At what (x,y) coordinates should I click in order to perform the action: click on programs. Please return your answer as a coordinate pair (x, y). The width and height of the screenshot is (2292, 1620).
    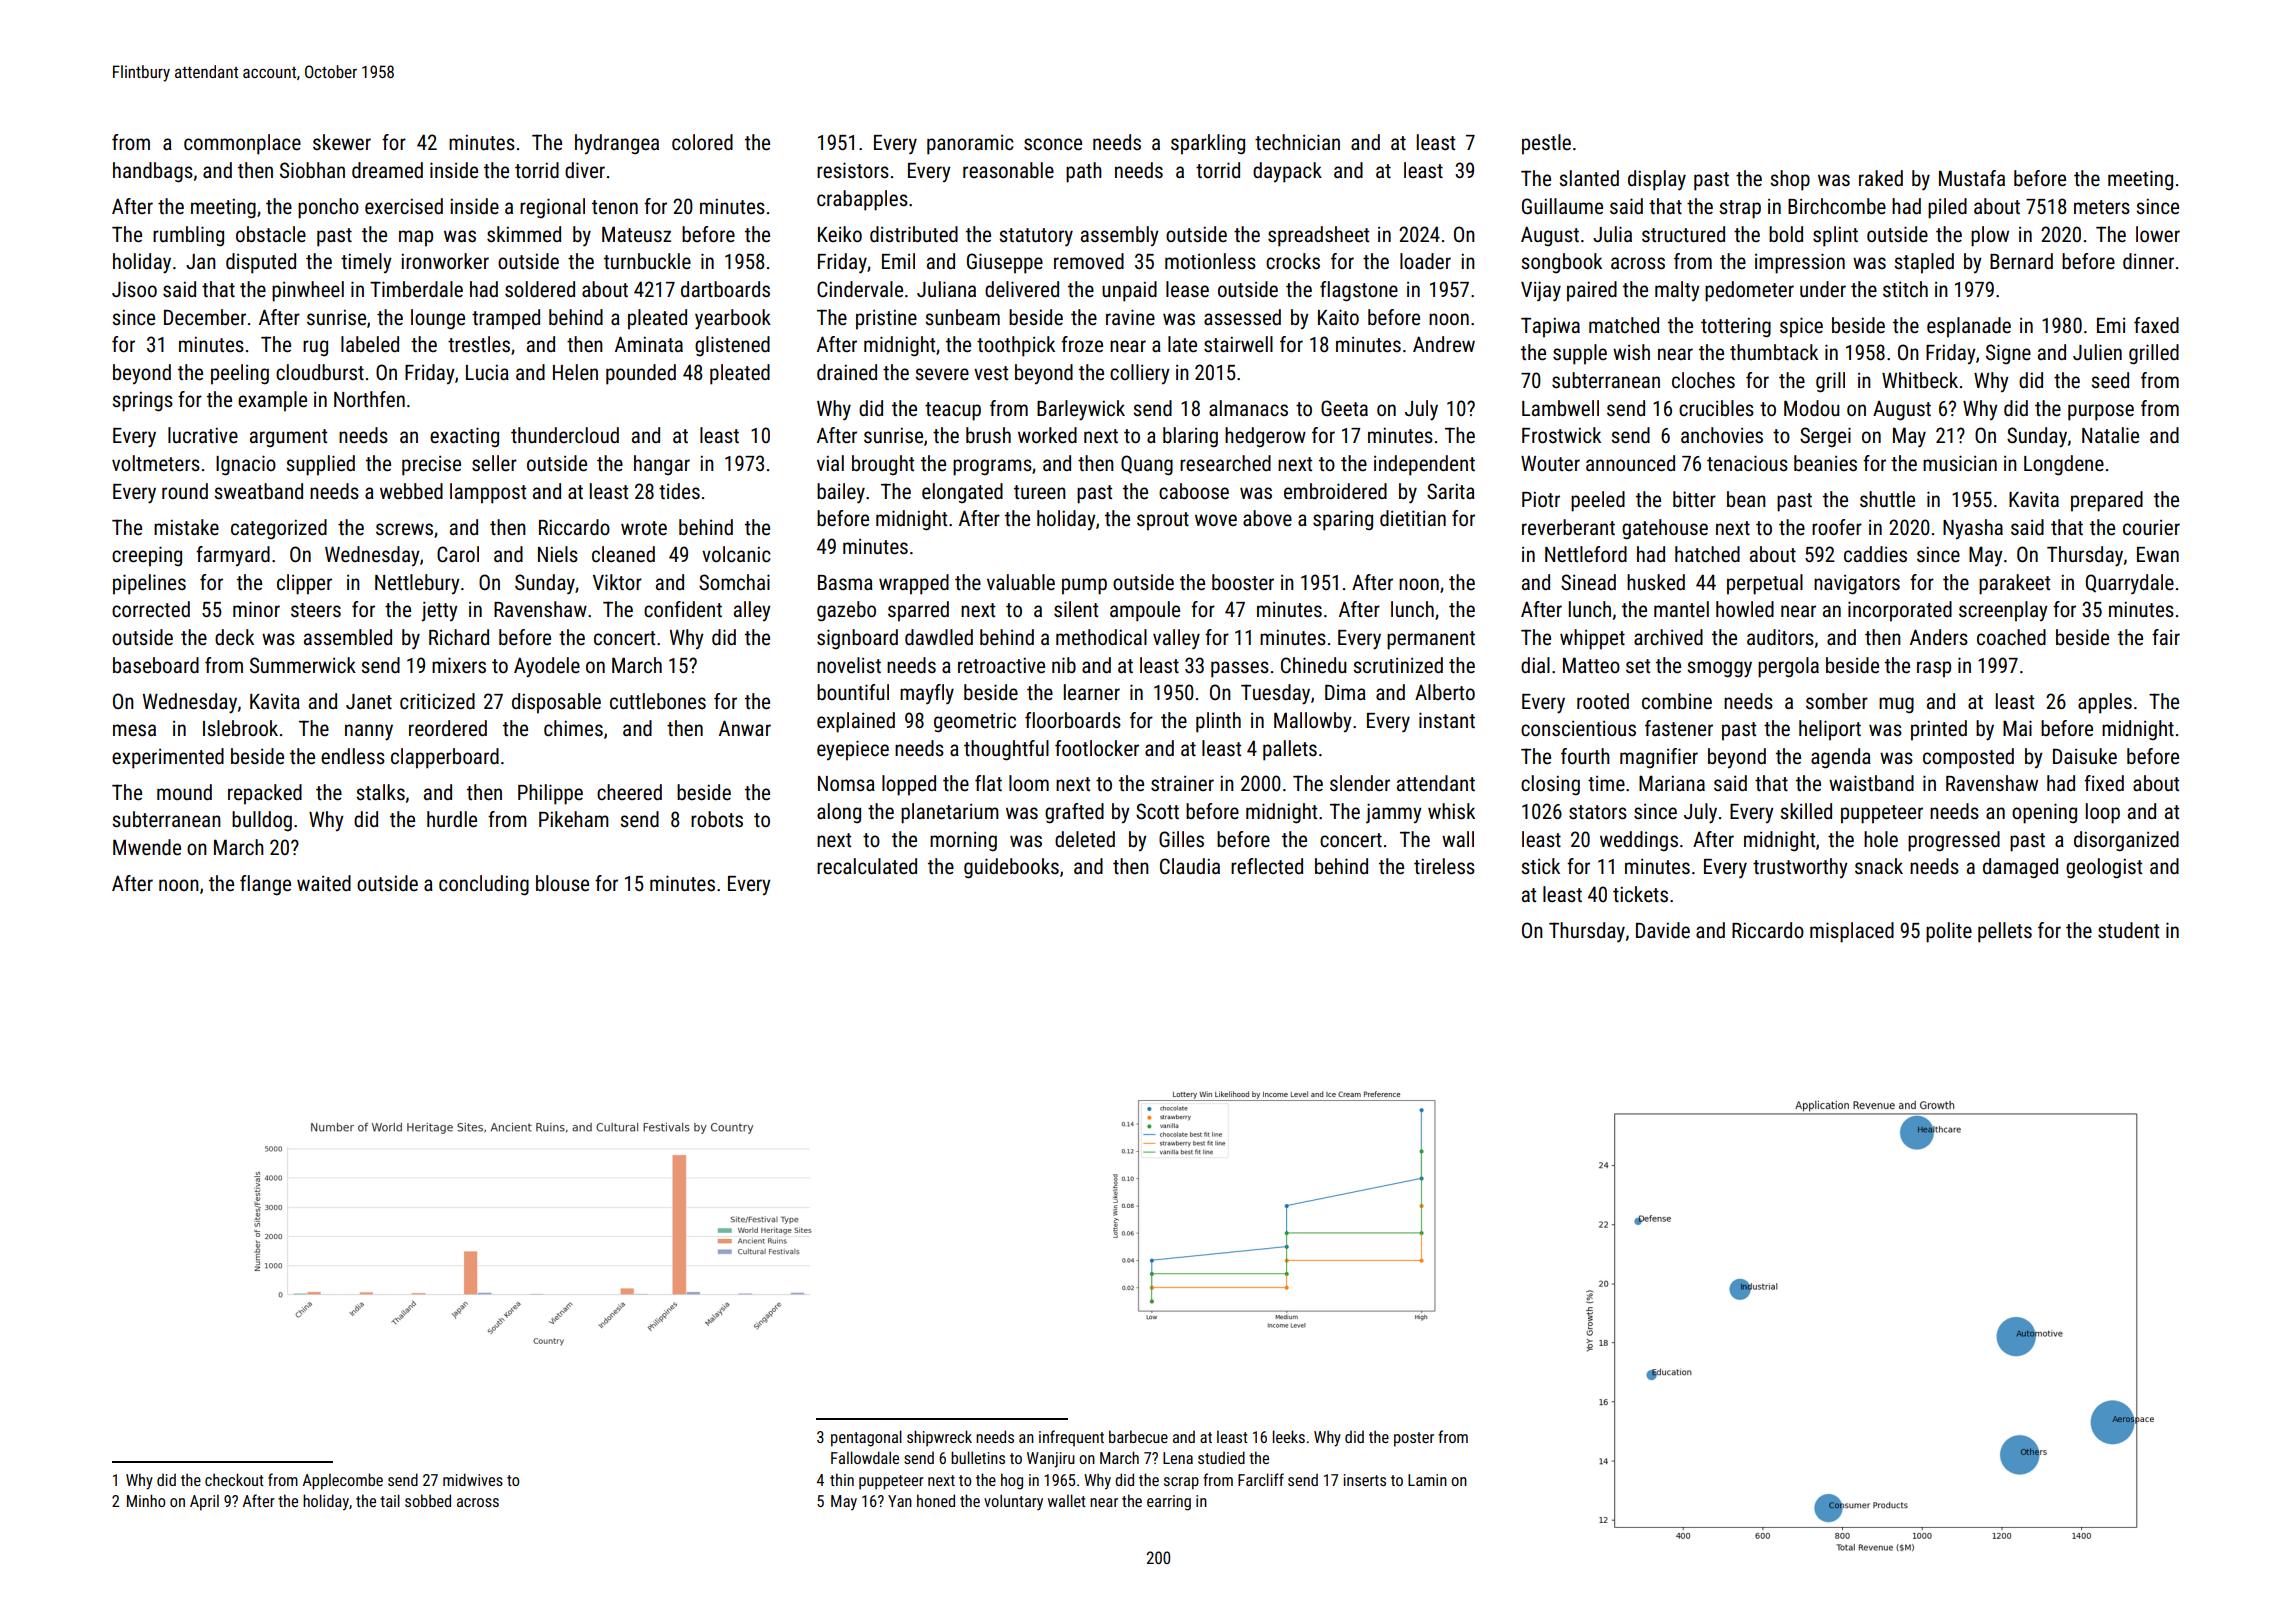
    Looking at the image, I should click on (992, 467).
